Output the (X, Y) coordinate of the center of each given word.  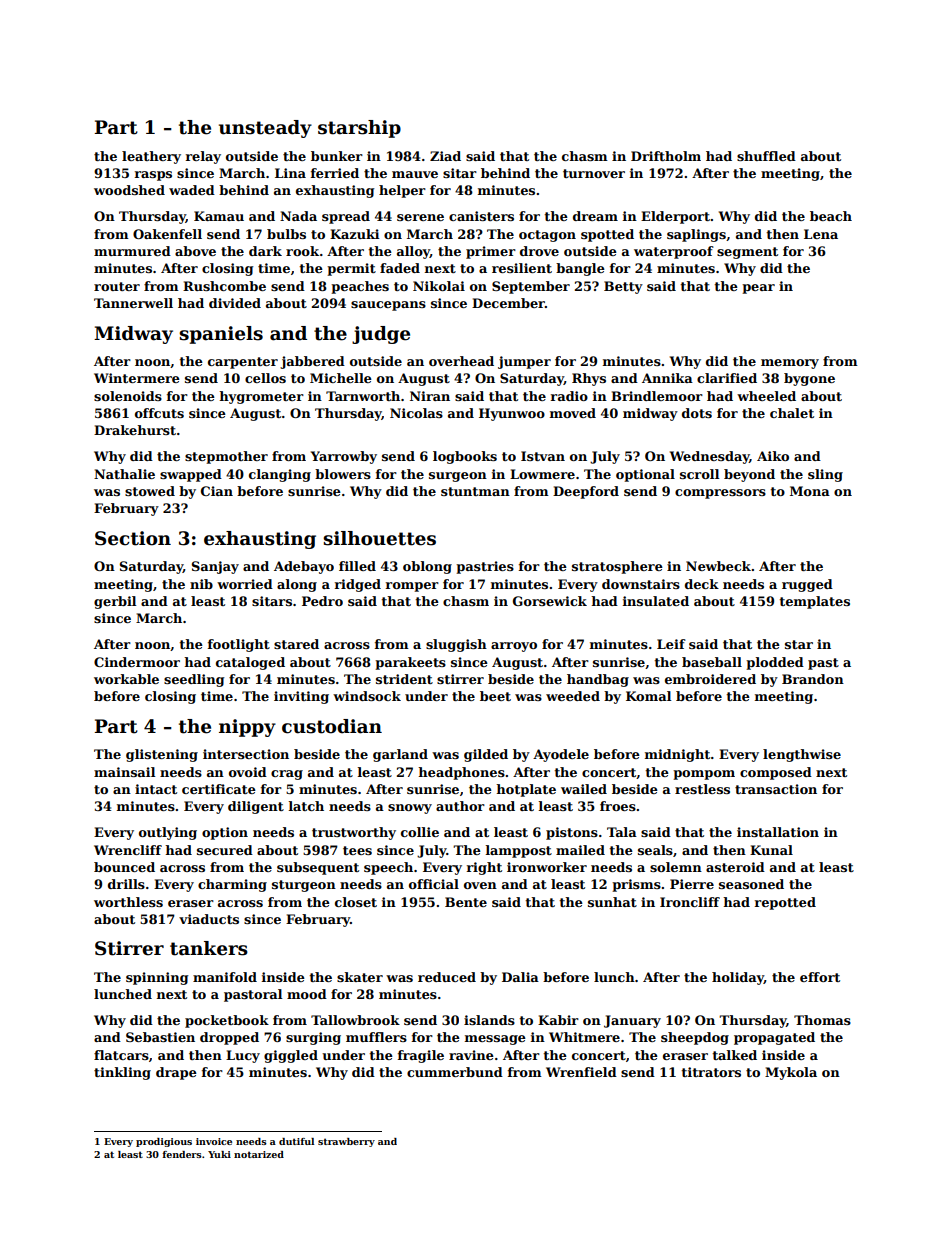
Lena (821, 234)
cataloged (250, 663)
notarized (259, 1154)
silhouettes (379, 538)
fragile (421, 1056)
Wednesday (709, 457)
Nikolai (439, 286)
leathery (151, 157)
